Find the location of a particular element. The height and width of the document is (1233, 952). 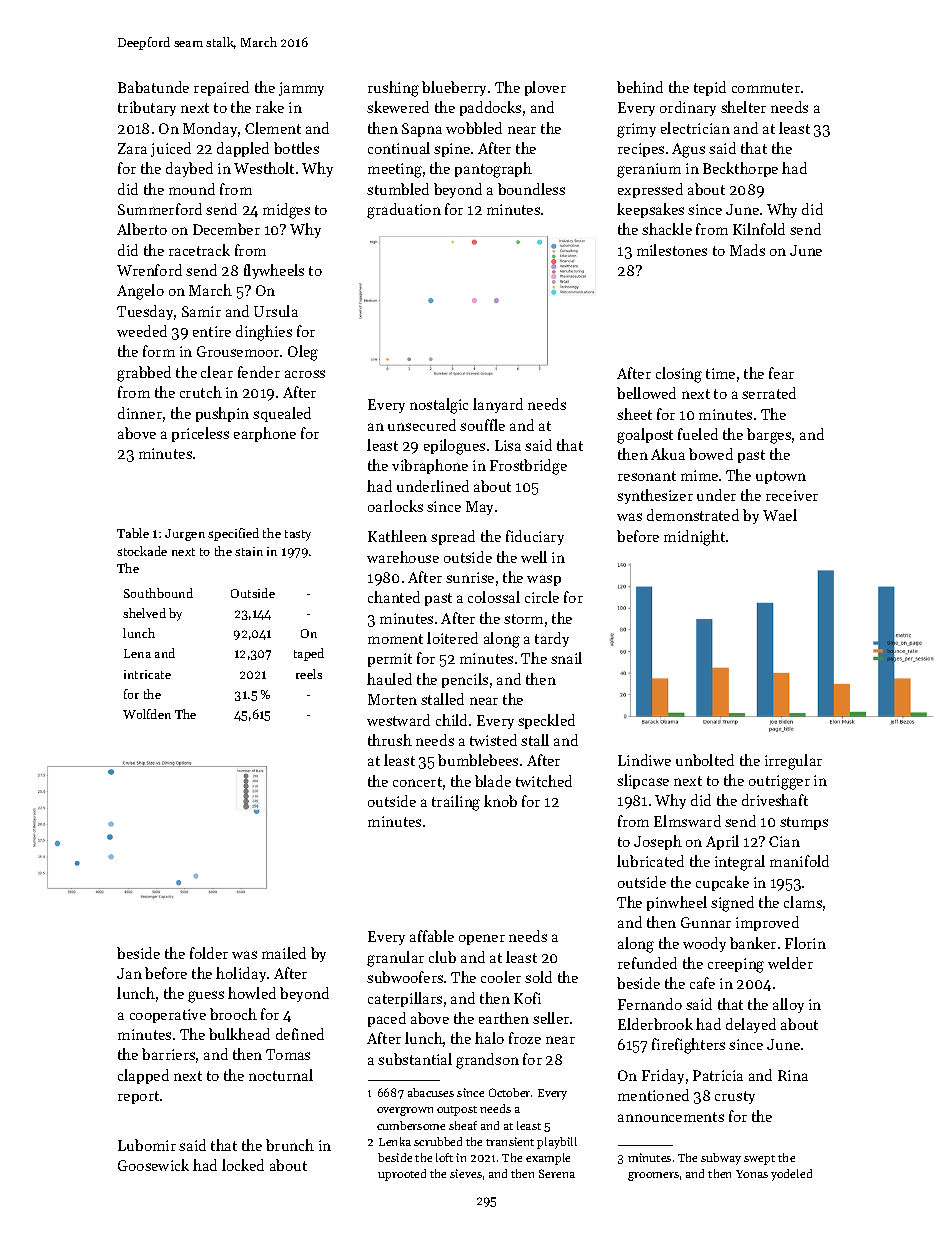

closing is located at coordinates (679, 375).
